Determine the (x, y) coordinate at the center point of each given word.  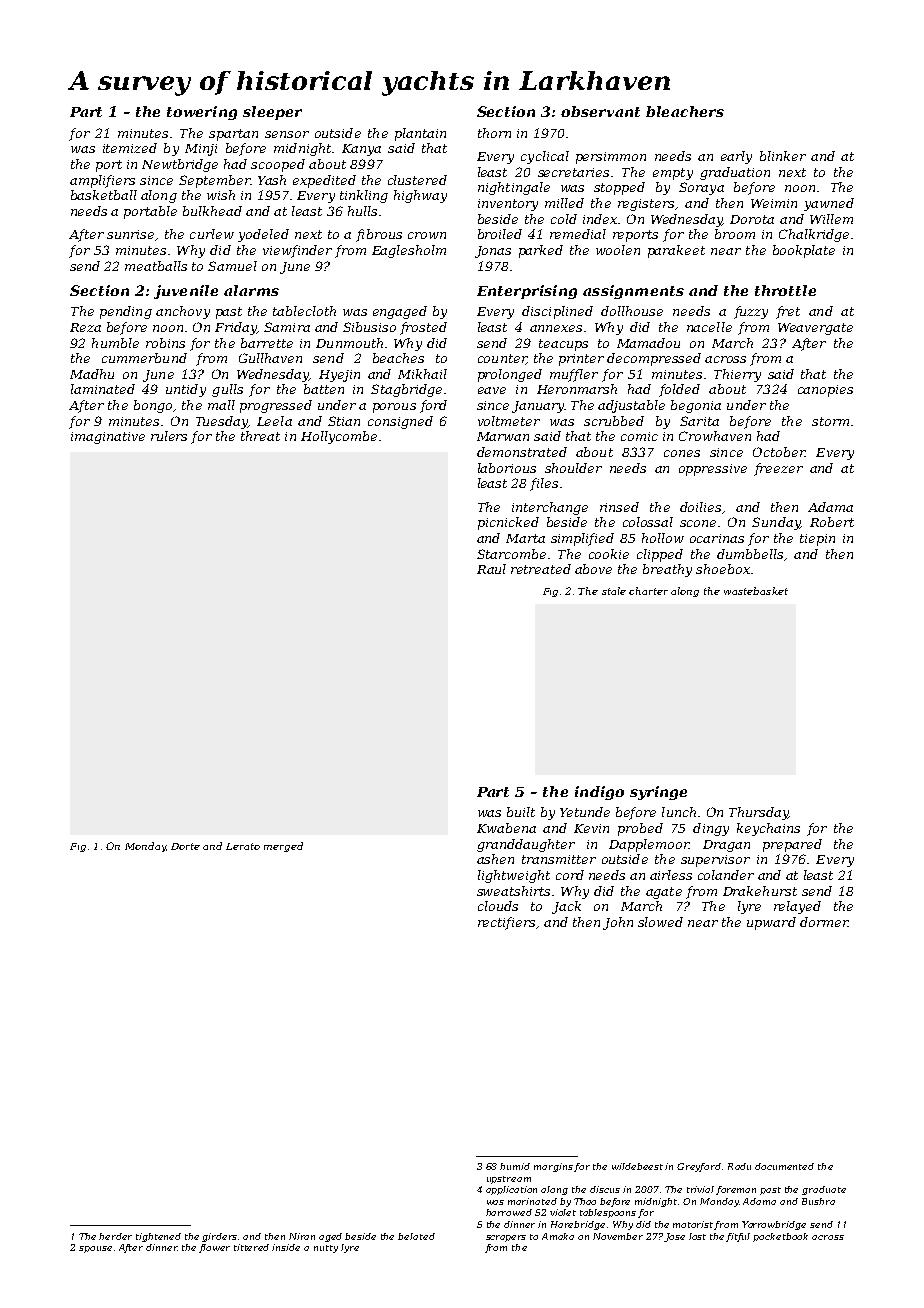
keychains (768, 829)
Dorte (185, 846)
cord (570, 875)
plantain (420, 134)
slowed (660, 922)
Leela (274, 421)
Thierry (737, 375)
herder (115, 1236)
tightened (158, 1237)
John (618, 923)
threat (260, 436)
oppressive (713, 470)
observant (600, 111)
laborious (507, 468)
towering (202, 113)
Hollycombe (339, 437)
